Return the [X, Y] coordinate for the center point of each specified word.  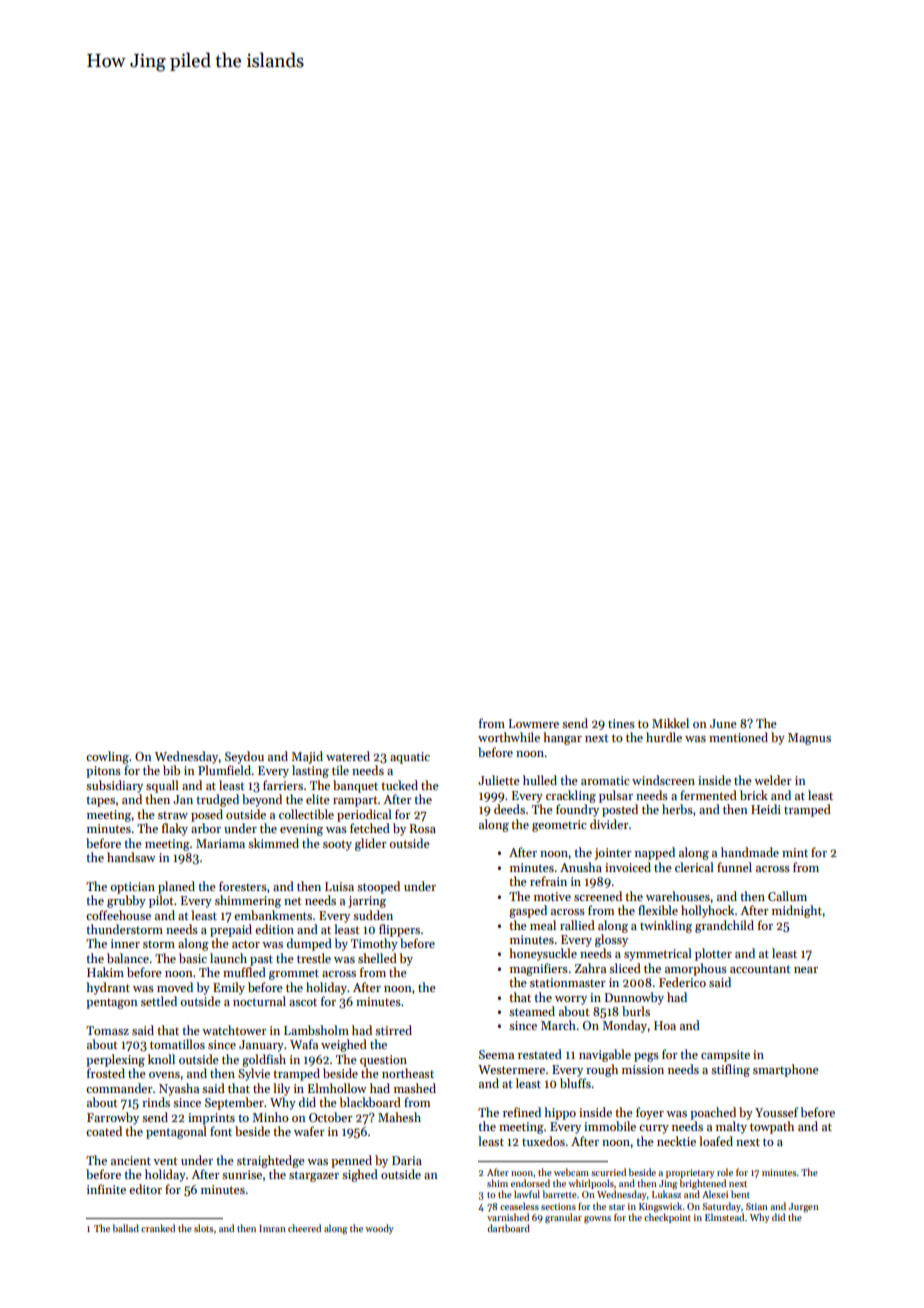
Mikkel [670, 723]
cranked [158, 1228]
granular [563, 1218]
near [806, 970]
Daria [407, 1160]
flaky [175, 829]
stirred [393, 1030]
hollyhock [707, 911]
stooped [378, 887]
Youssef [776, 1112]
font [221, 1131]
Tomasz [107, 1030]
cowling [107, 757]
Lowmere [534, 723]
